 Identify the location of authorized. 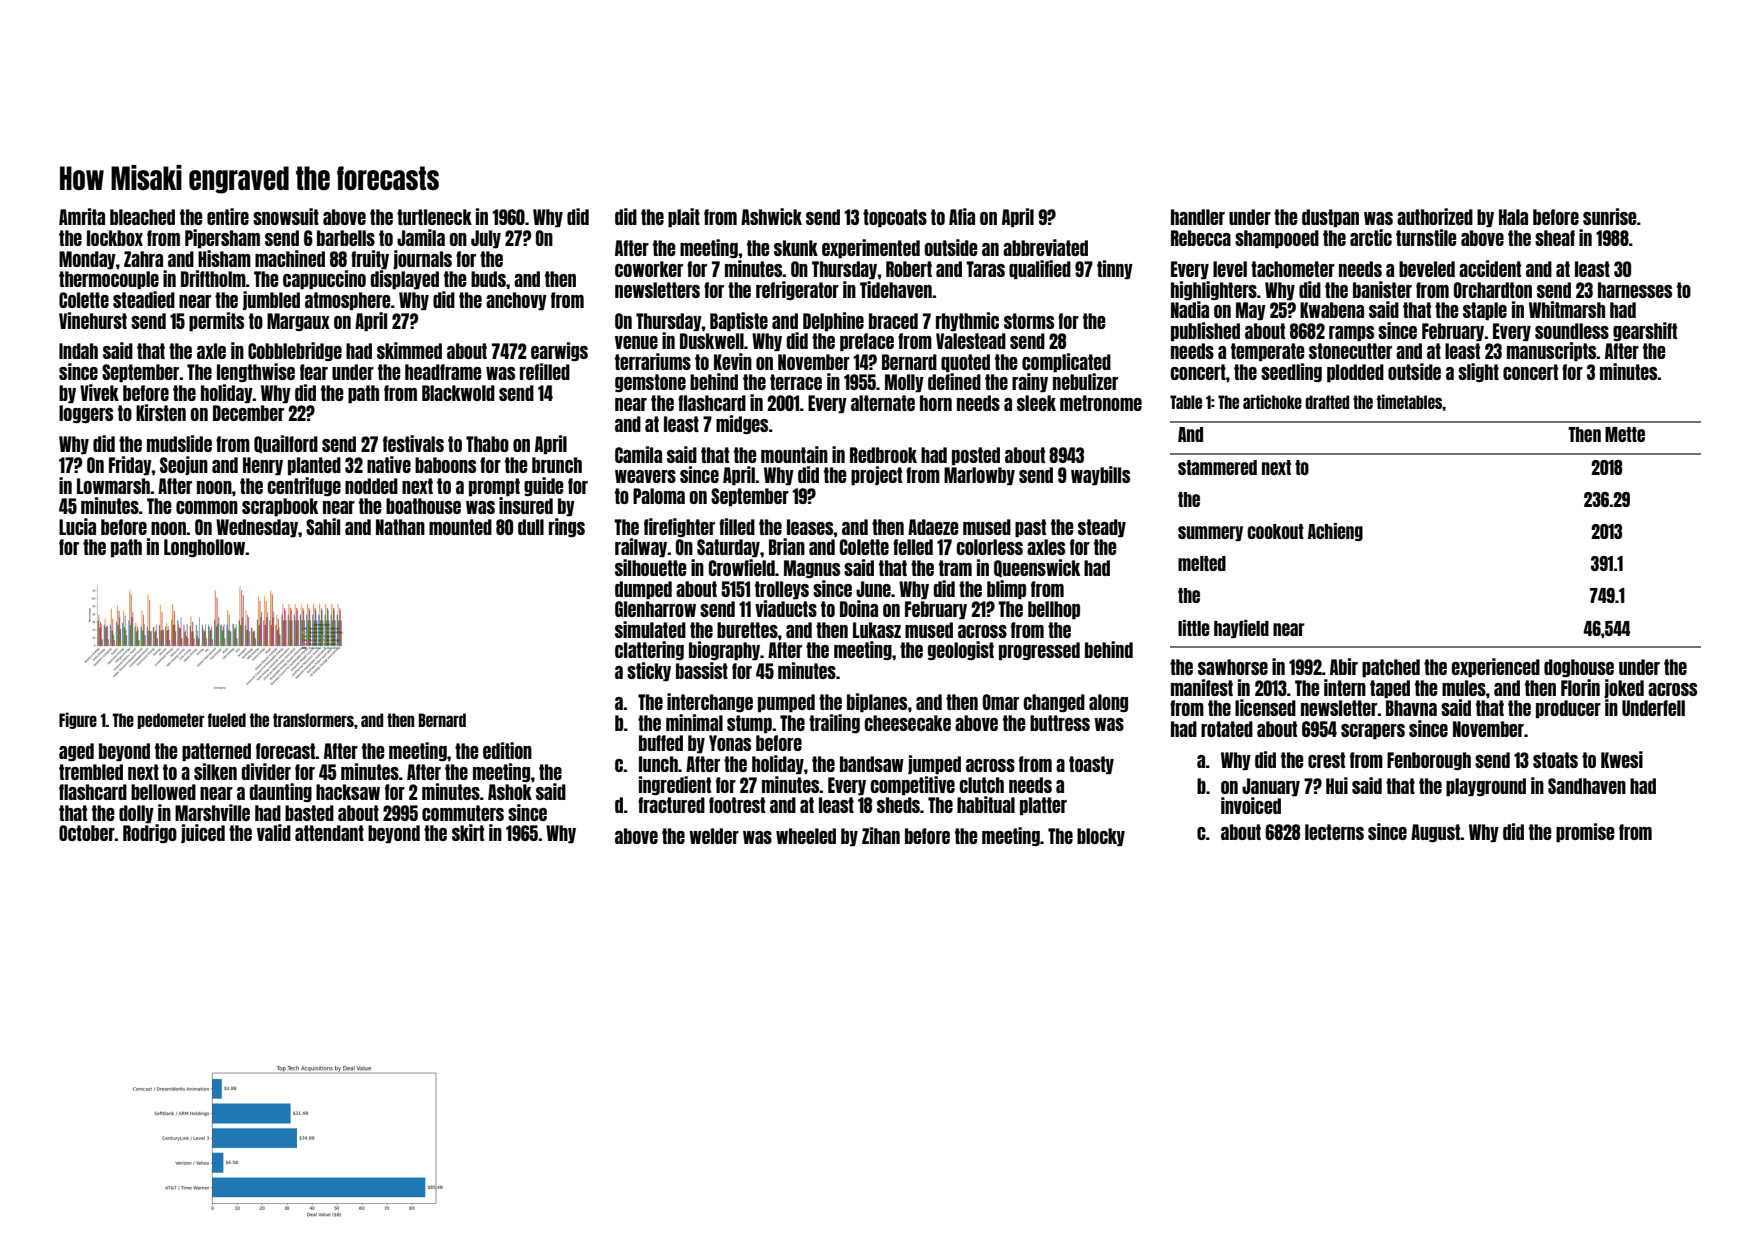
(1435, 216).
